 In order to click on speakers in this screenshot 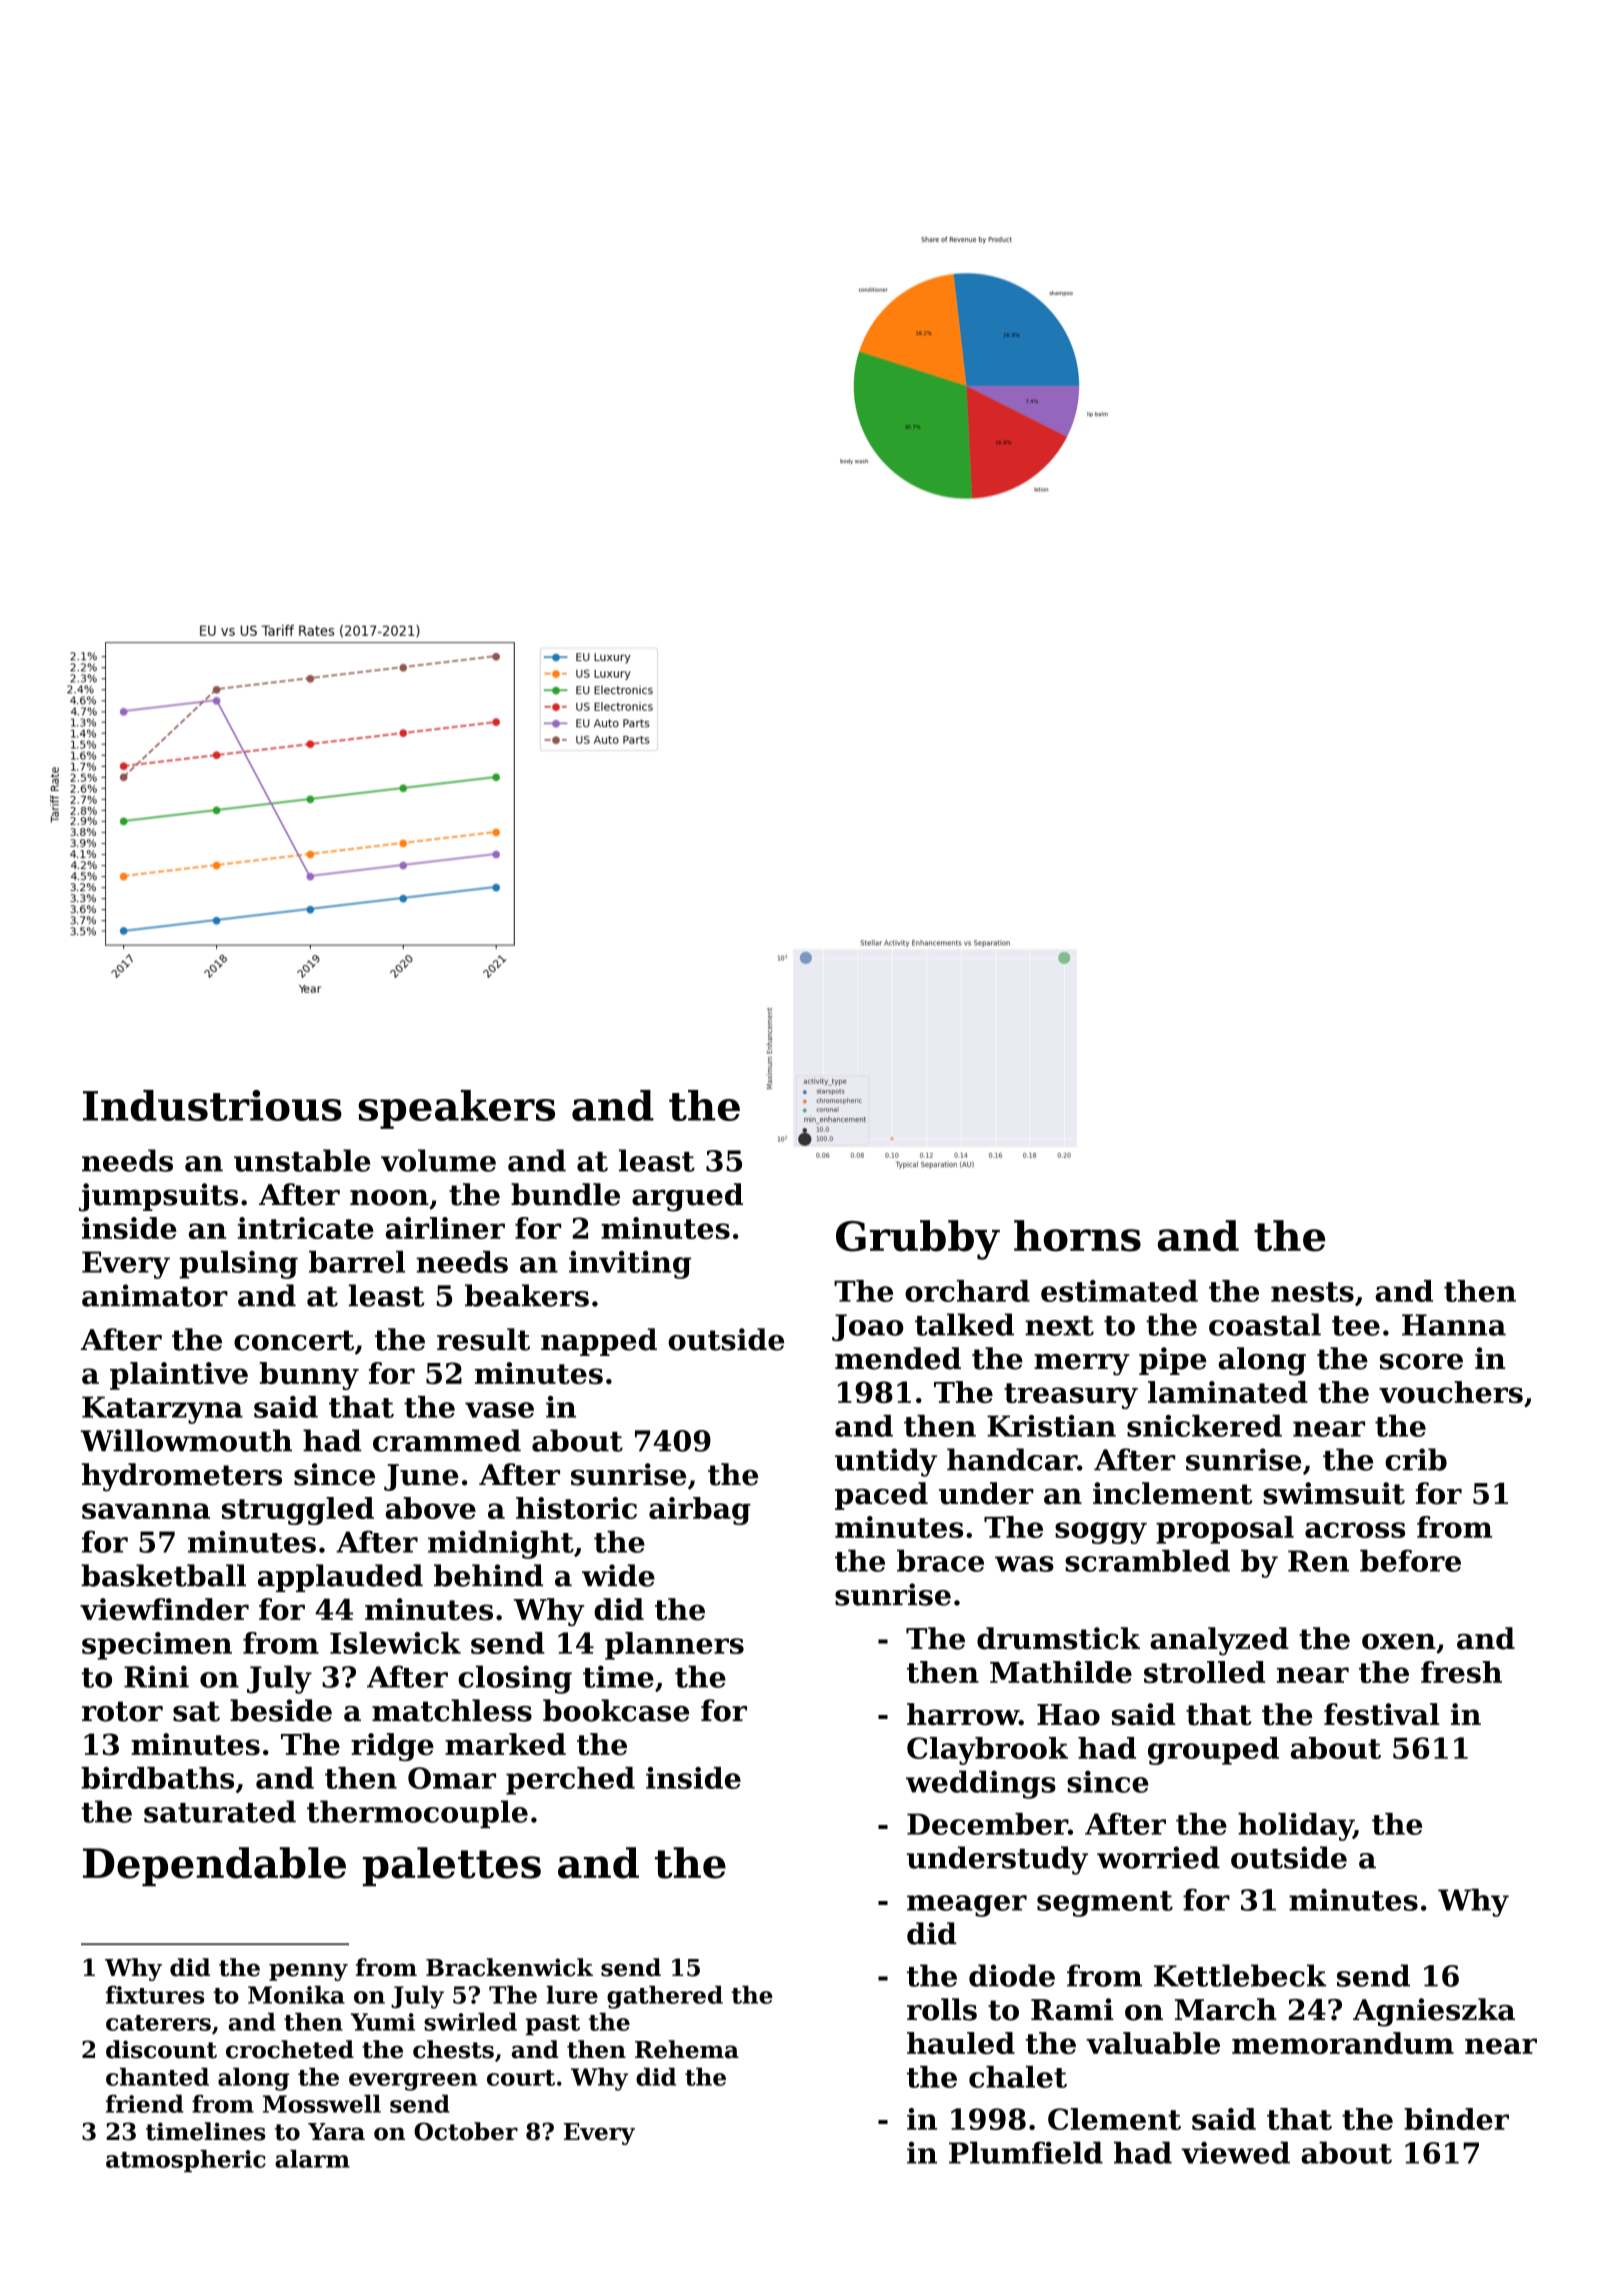, I will do `click(456, 1109)`.
